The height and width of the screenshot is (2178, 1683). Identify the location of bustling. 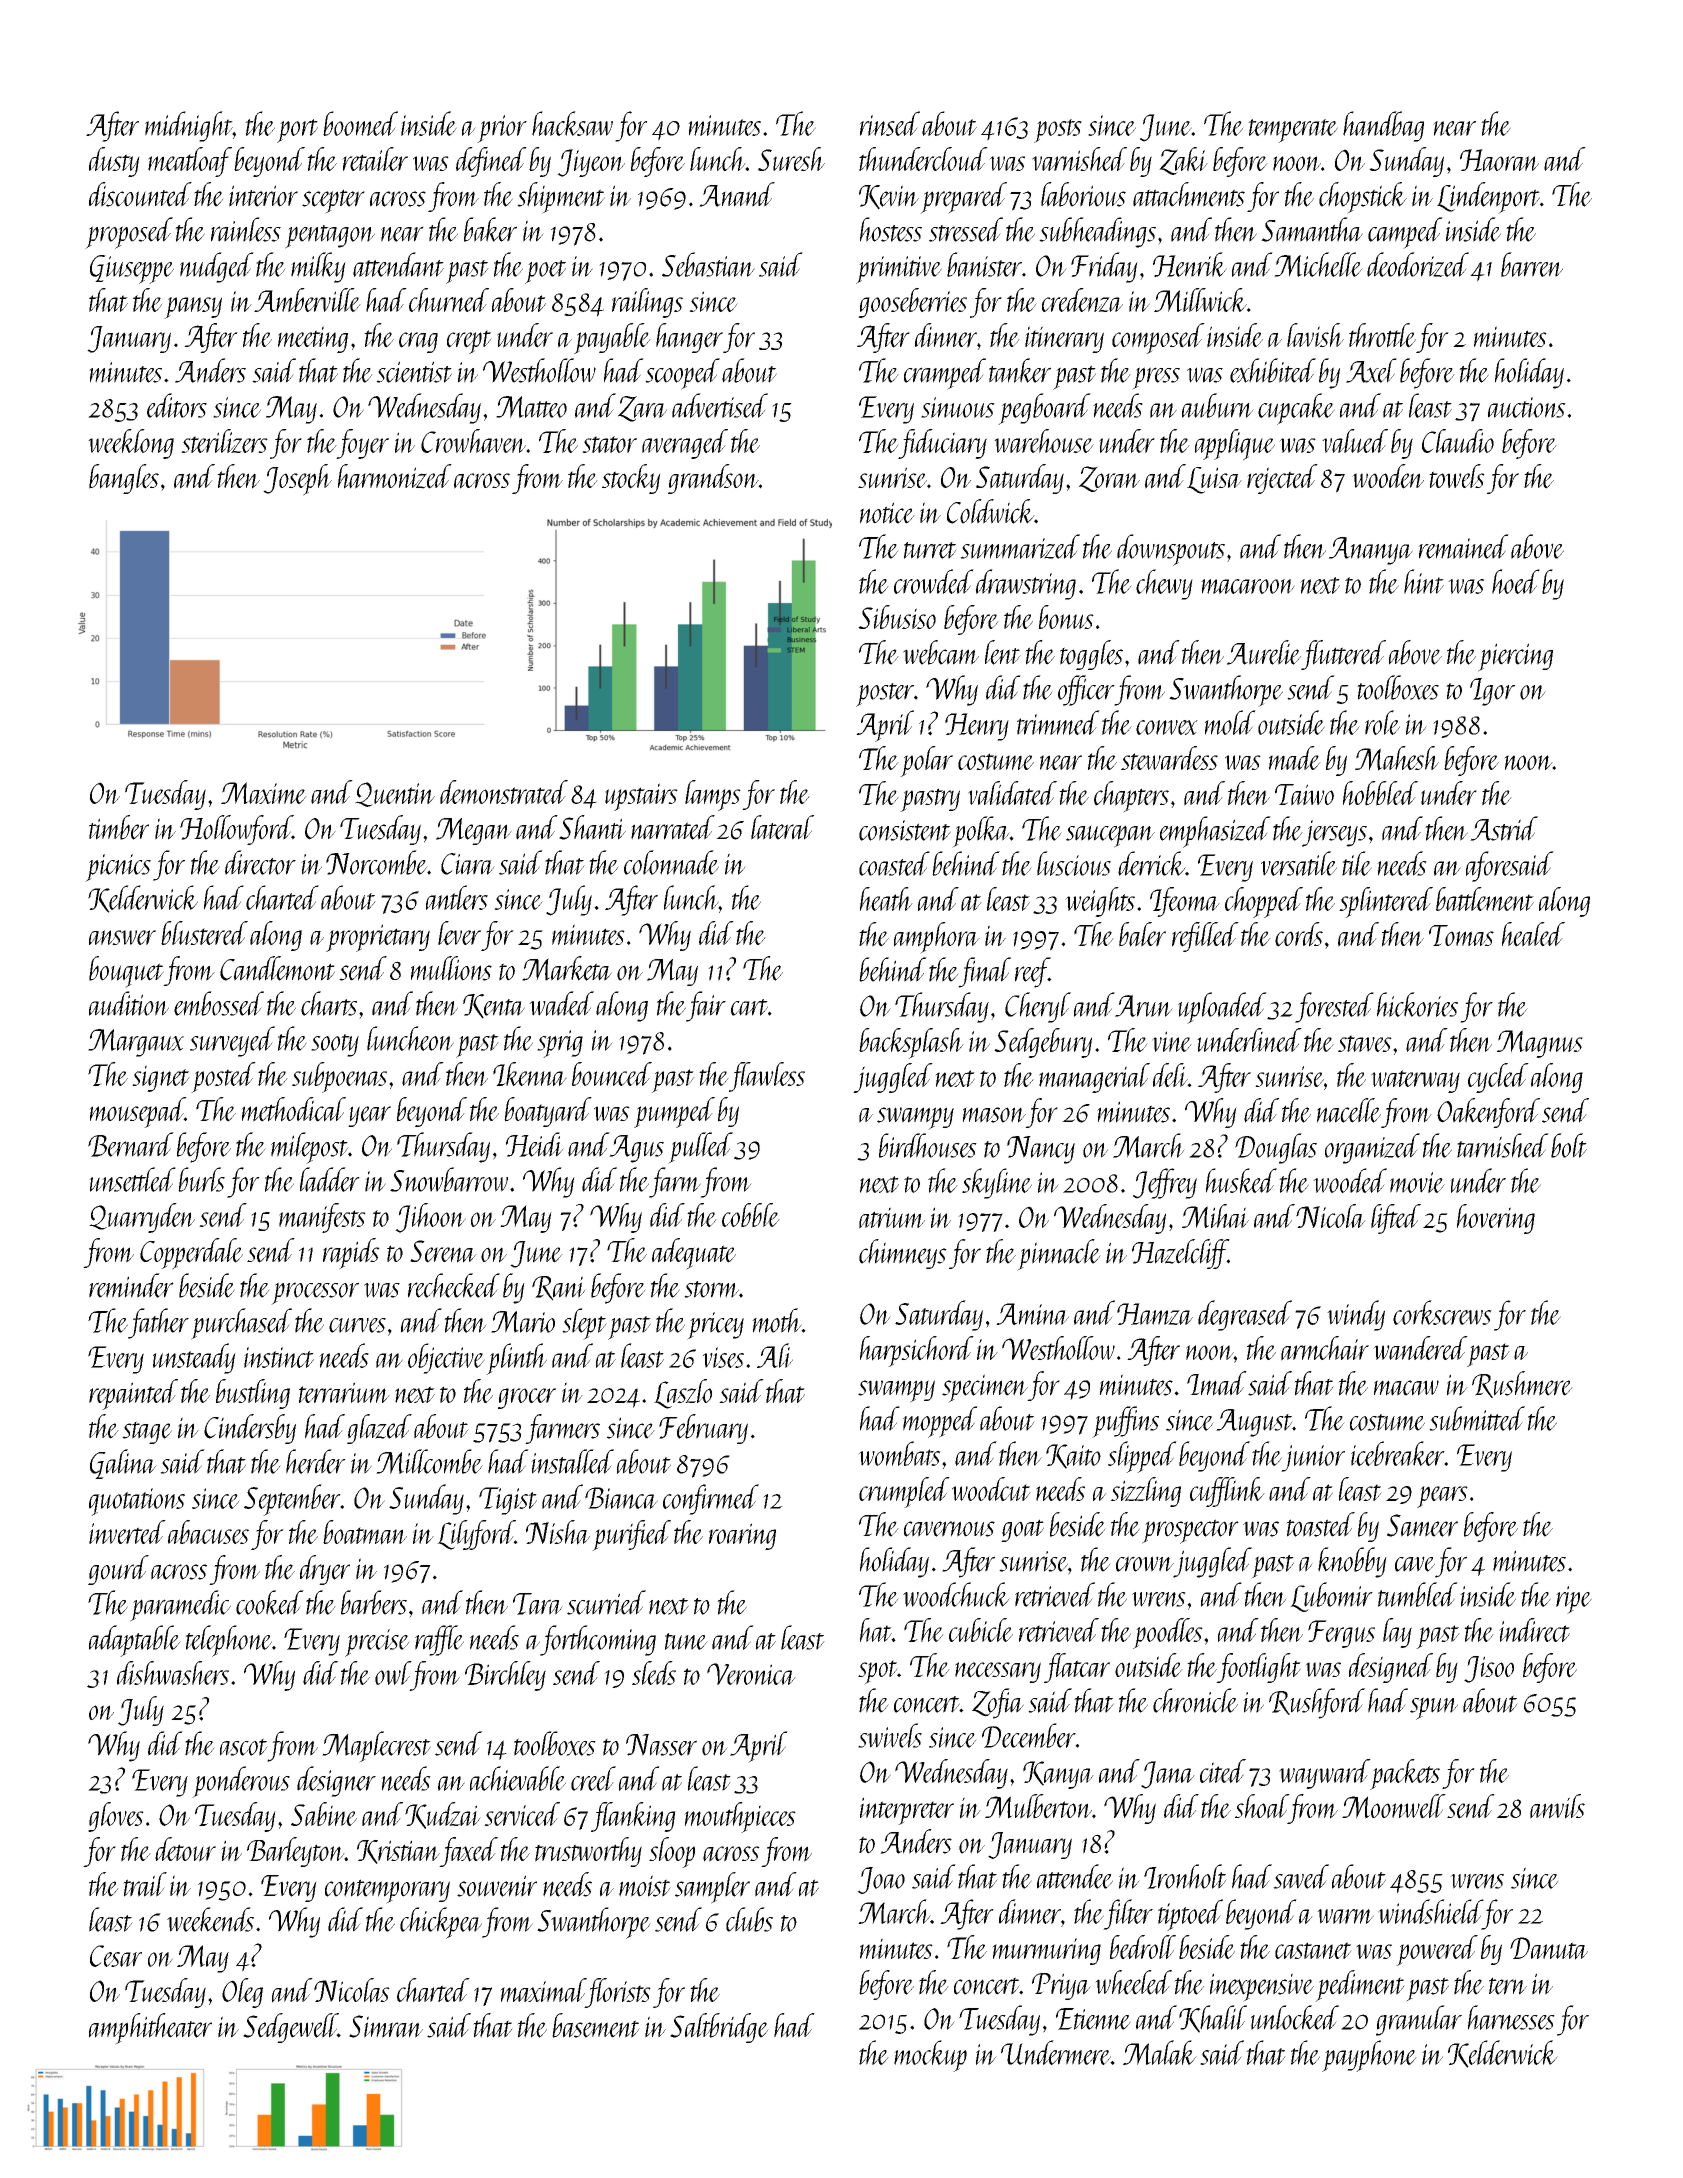
(253, 1394).
